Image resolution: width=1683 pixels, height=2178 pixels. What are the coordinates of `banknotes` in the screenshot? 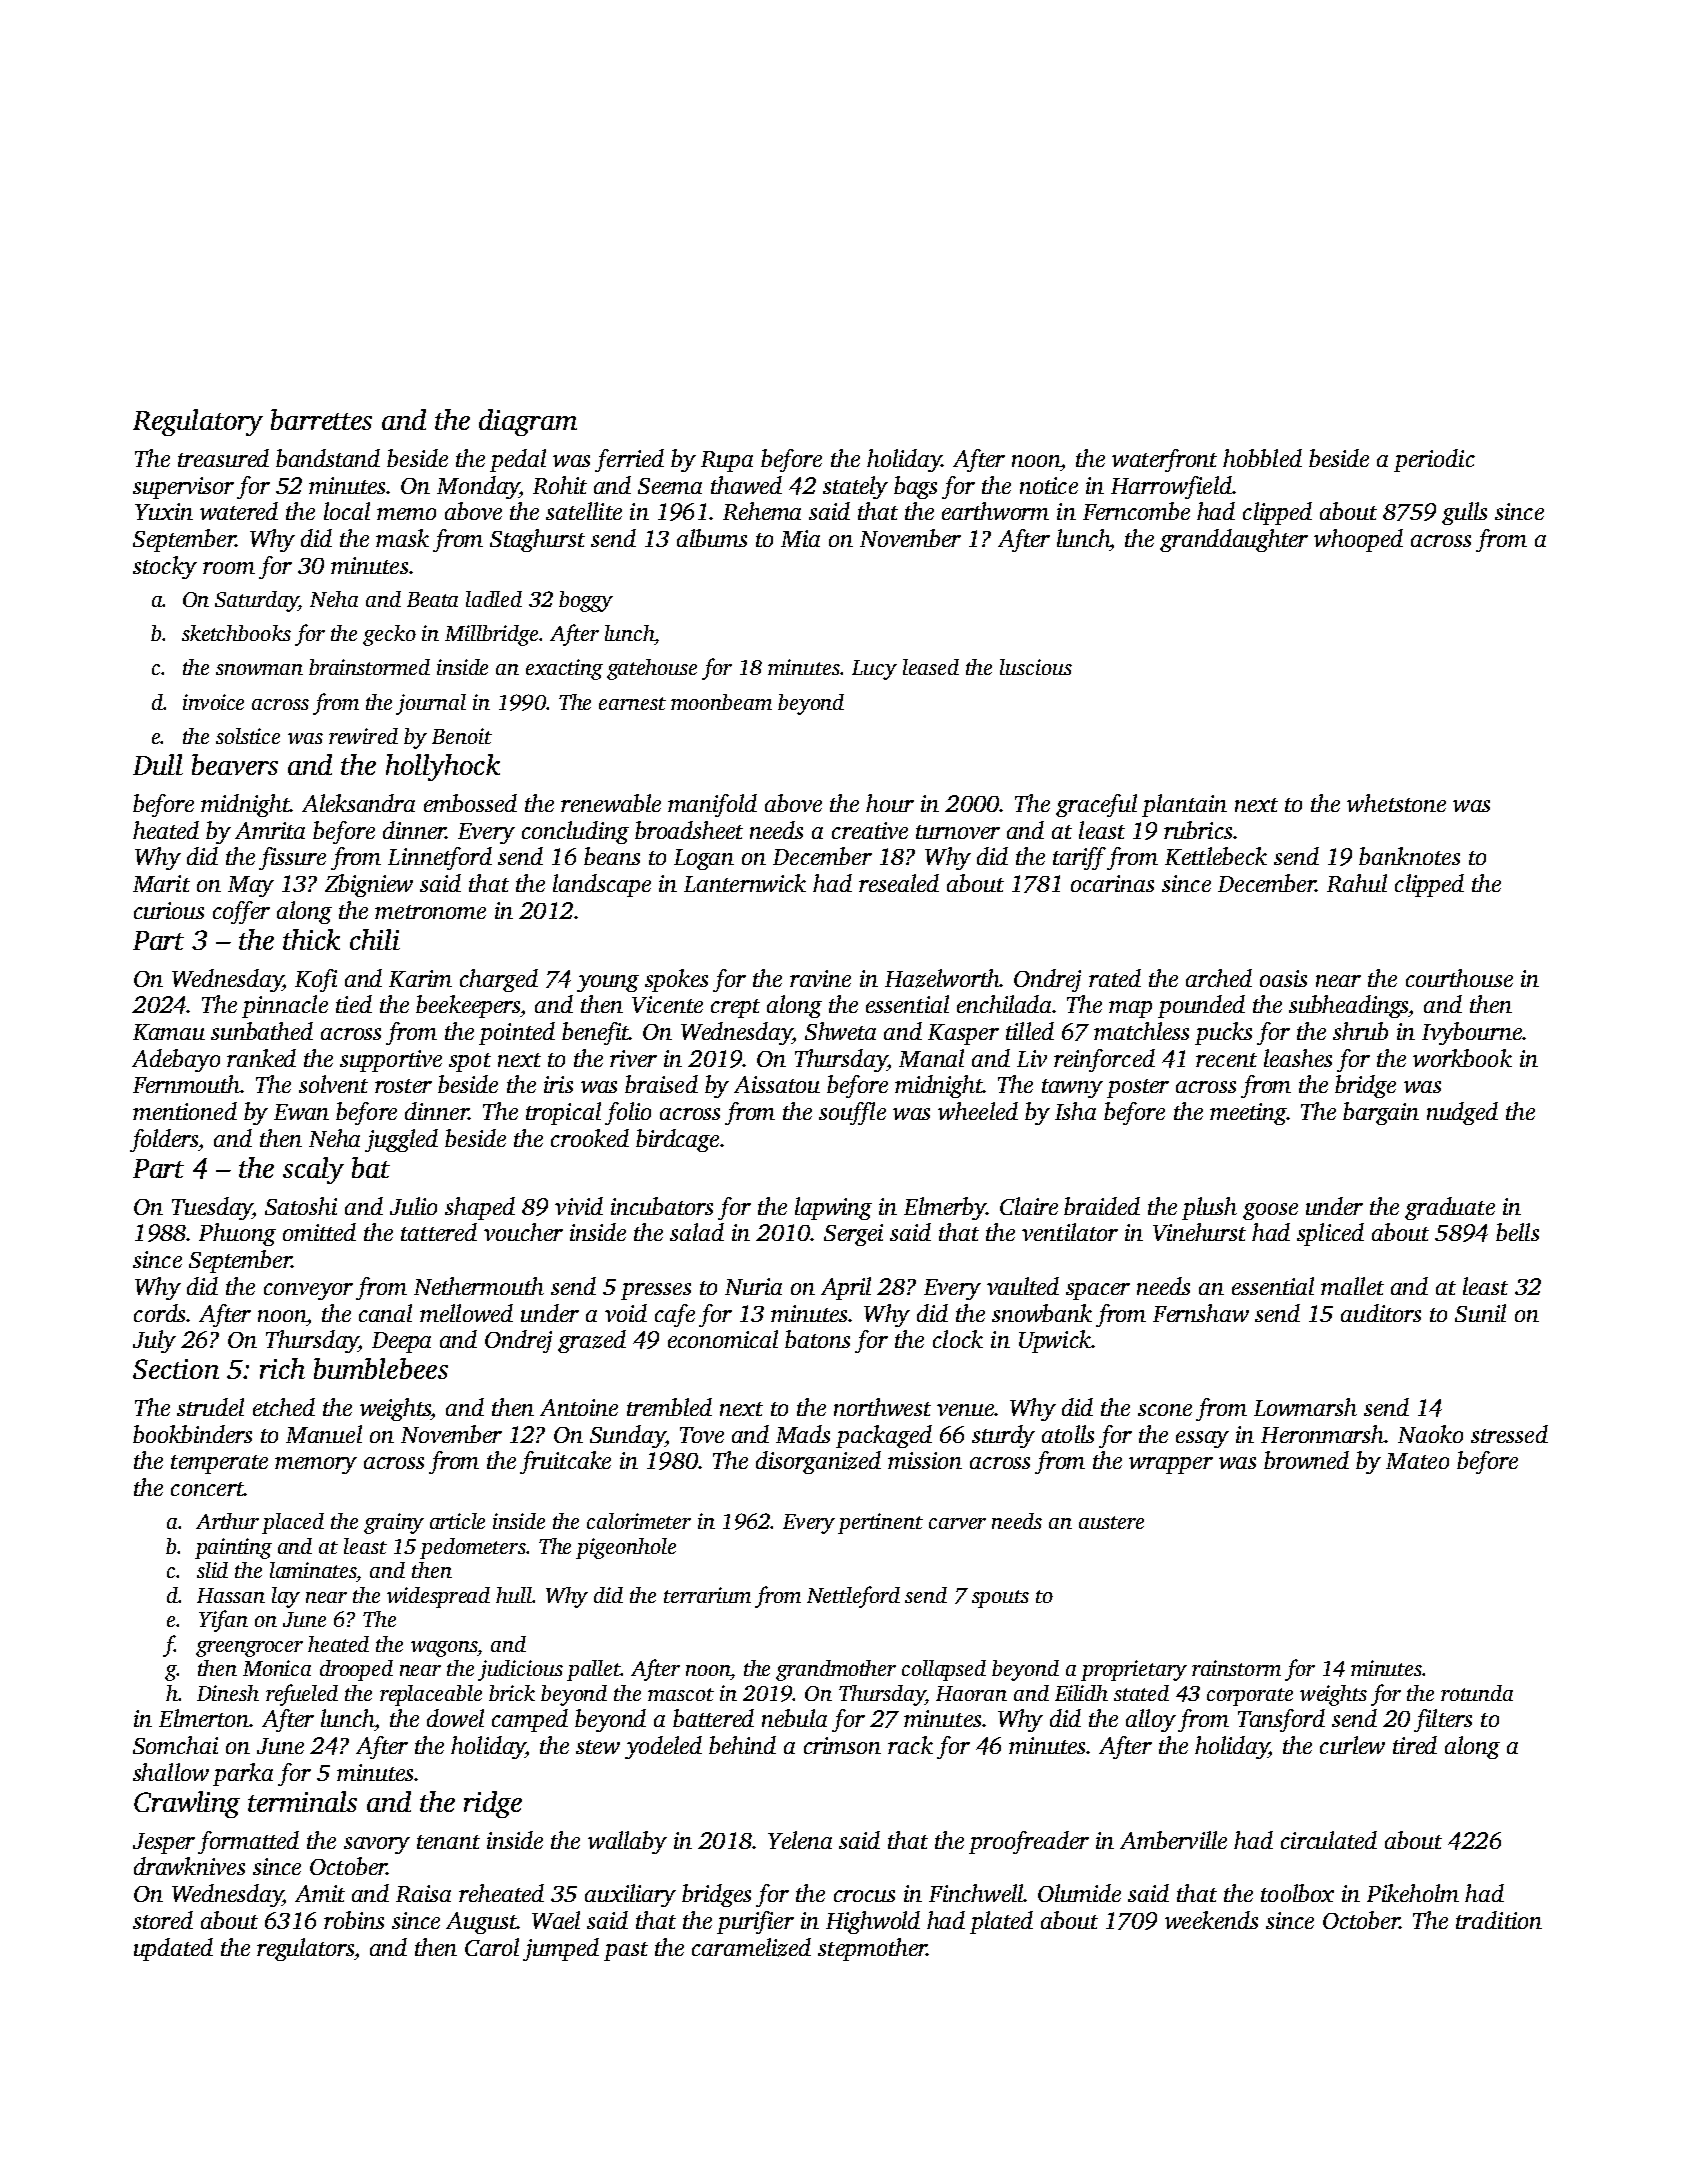 It's located at (1409, 856).
